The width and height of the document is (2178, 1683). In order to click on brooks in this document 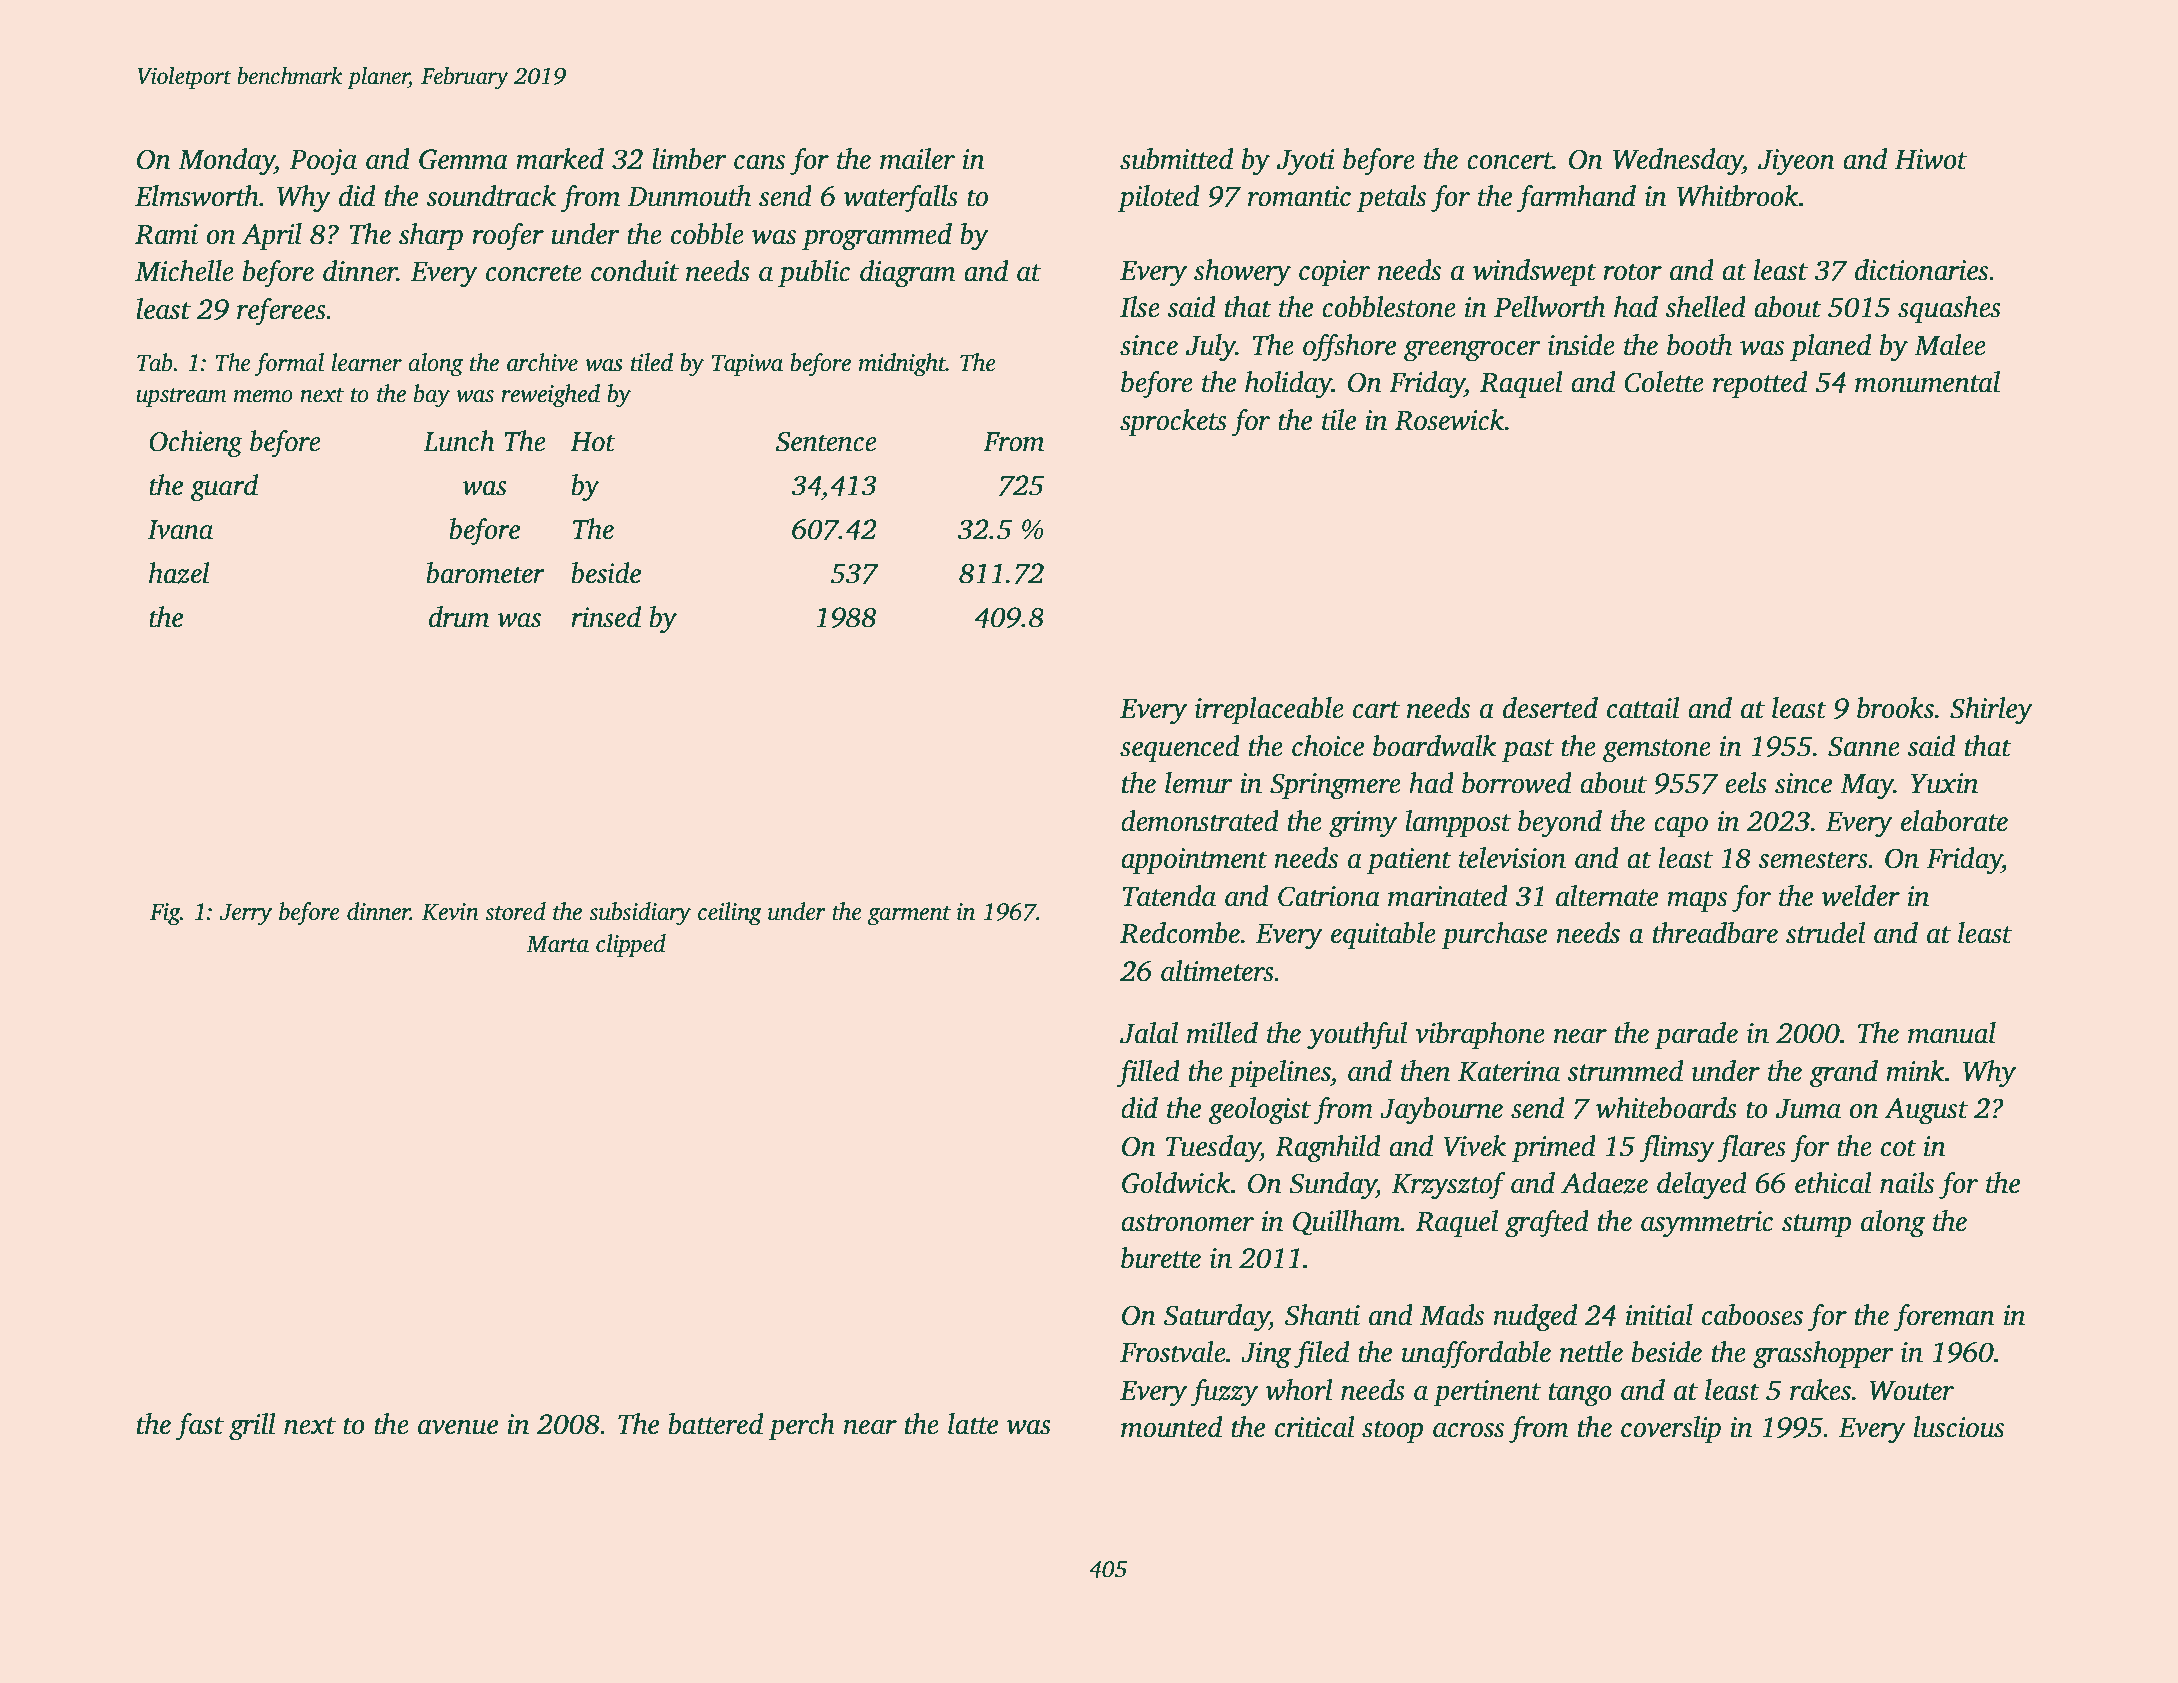, I will do `click(1895, 708)`.
